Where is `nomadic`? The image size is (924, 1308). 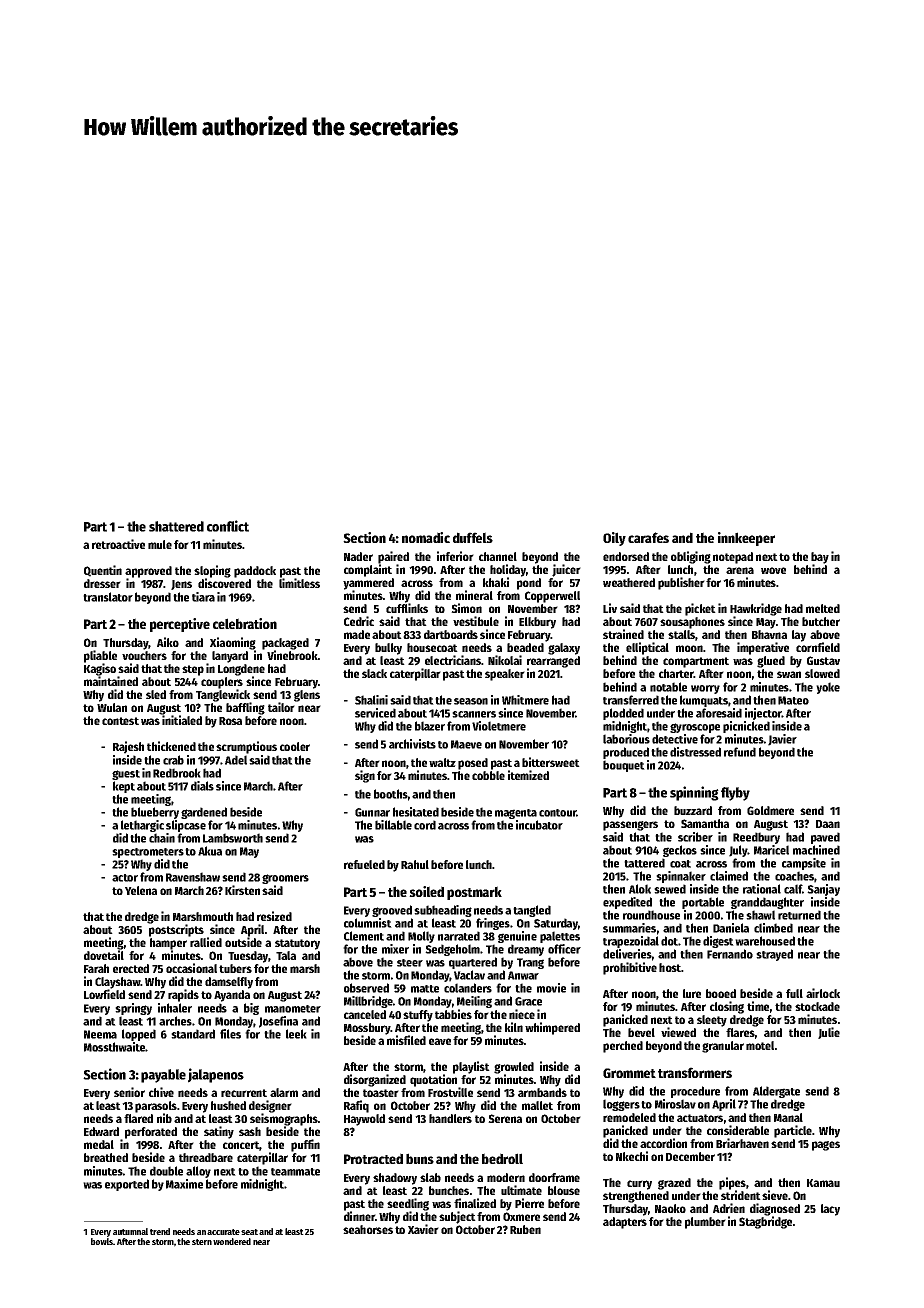 nomadic is located at coordinates (426, 537).
